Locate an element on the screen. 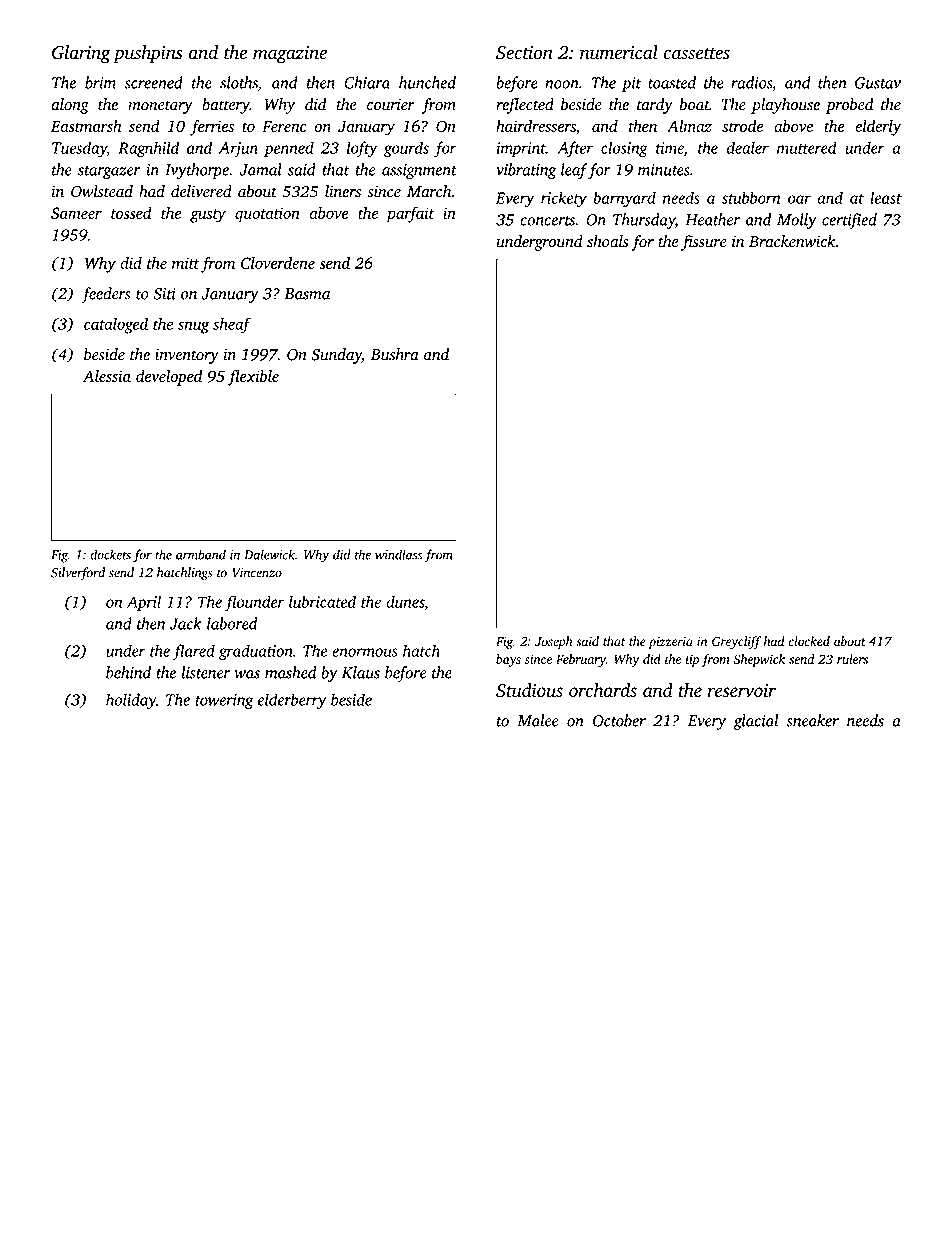 This screenshot has height=1233, width=952. cassettes is located at coordinates (697, 54).
